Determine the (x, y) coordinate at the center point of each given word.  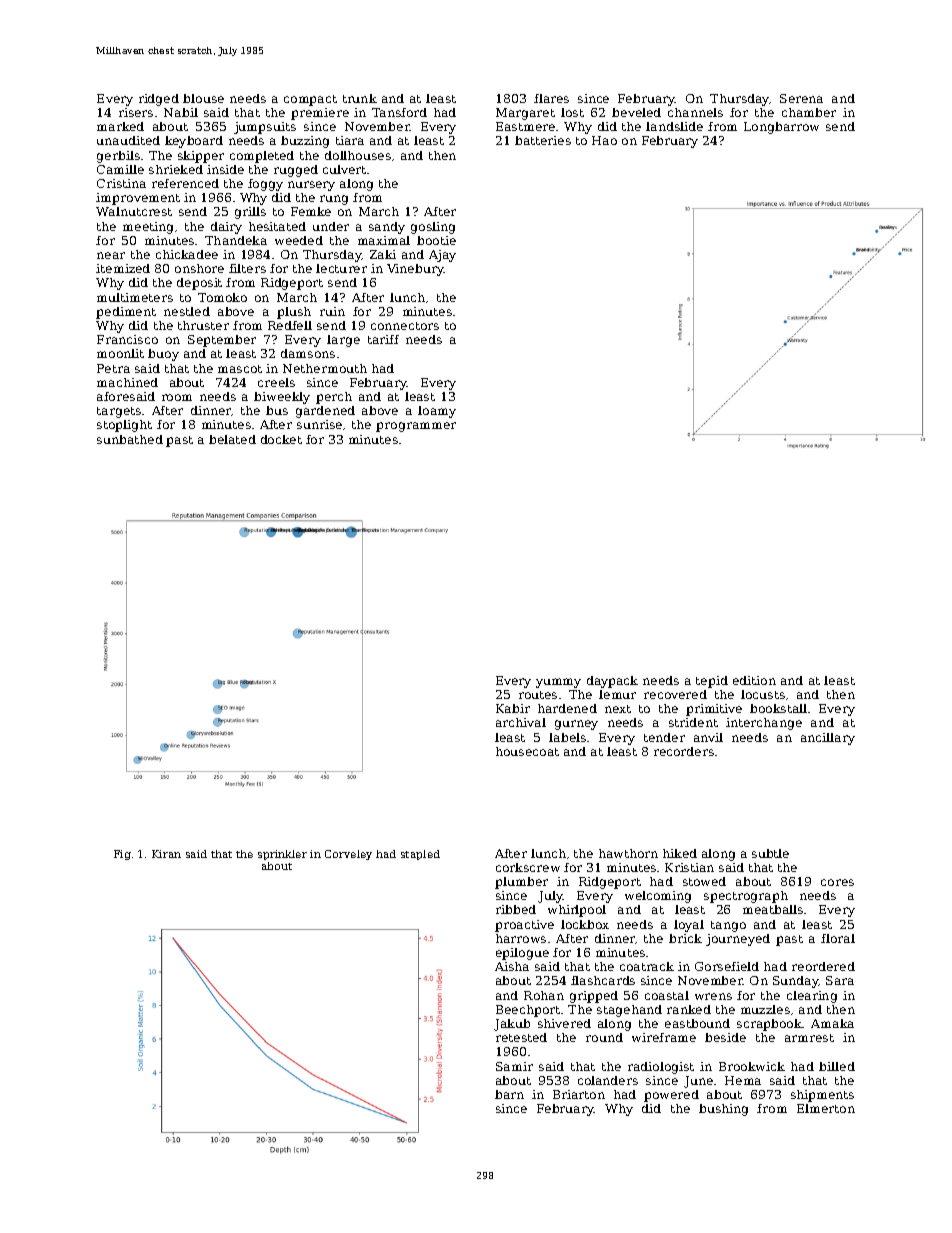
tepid (712, 682)
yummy (558, 683)
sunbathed (130, 439)
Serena (801, 98)
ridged (159, 100)
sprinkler (282, 855)
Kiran (166, 854)
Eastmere (525, 126)
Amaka (832, 1023)
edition (754, 680)
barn (509, 1094)
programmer (416, 427)
